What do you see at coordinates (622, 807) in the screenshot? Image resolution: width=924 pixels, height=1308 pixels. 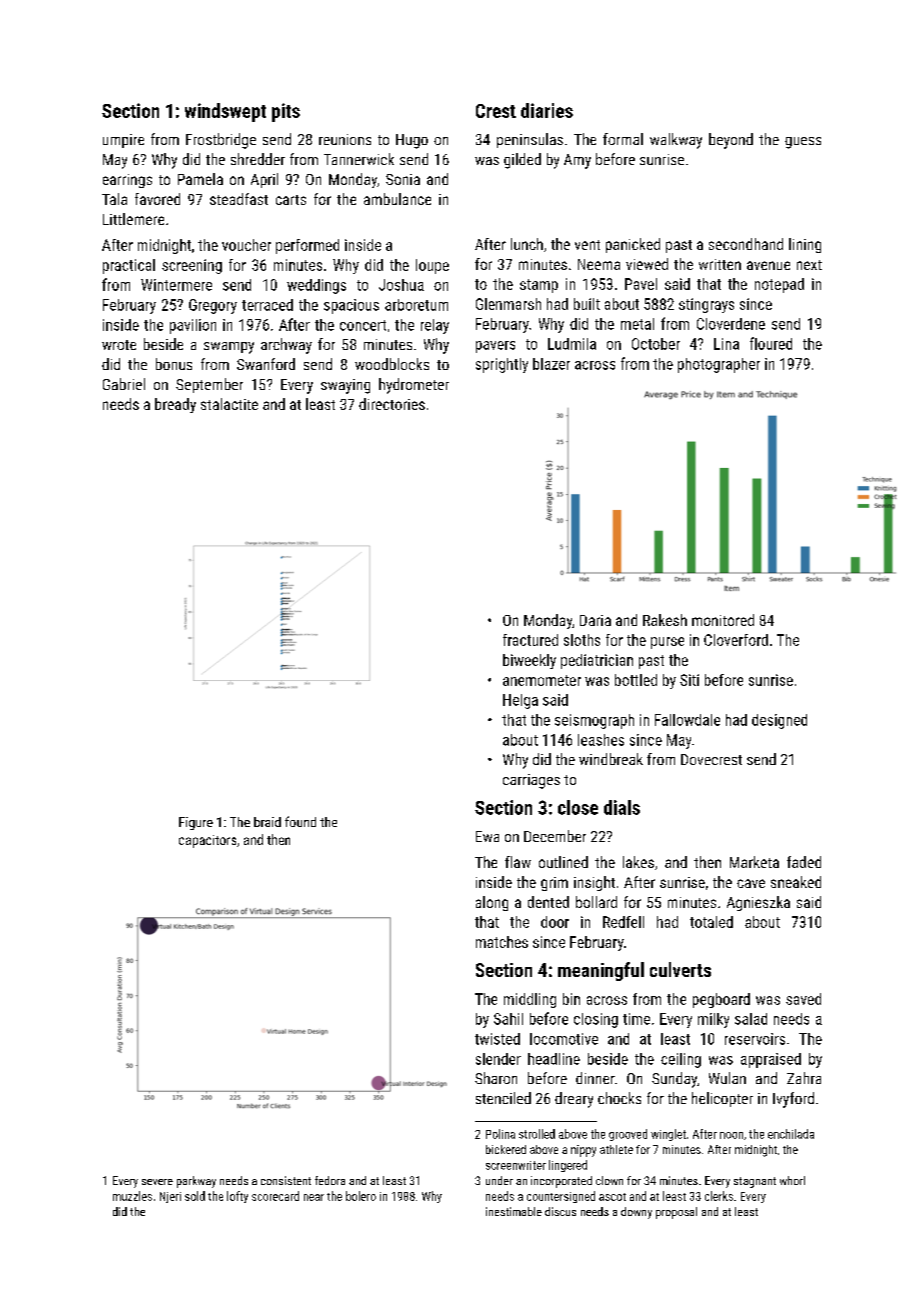 I see `dials` at bounding box center [622, 807].
